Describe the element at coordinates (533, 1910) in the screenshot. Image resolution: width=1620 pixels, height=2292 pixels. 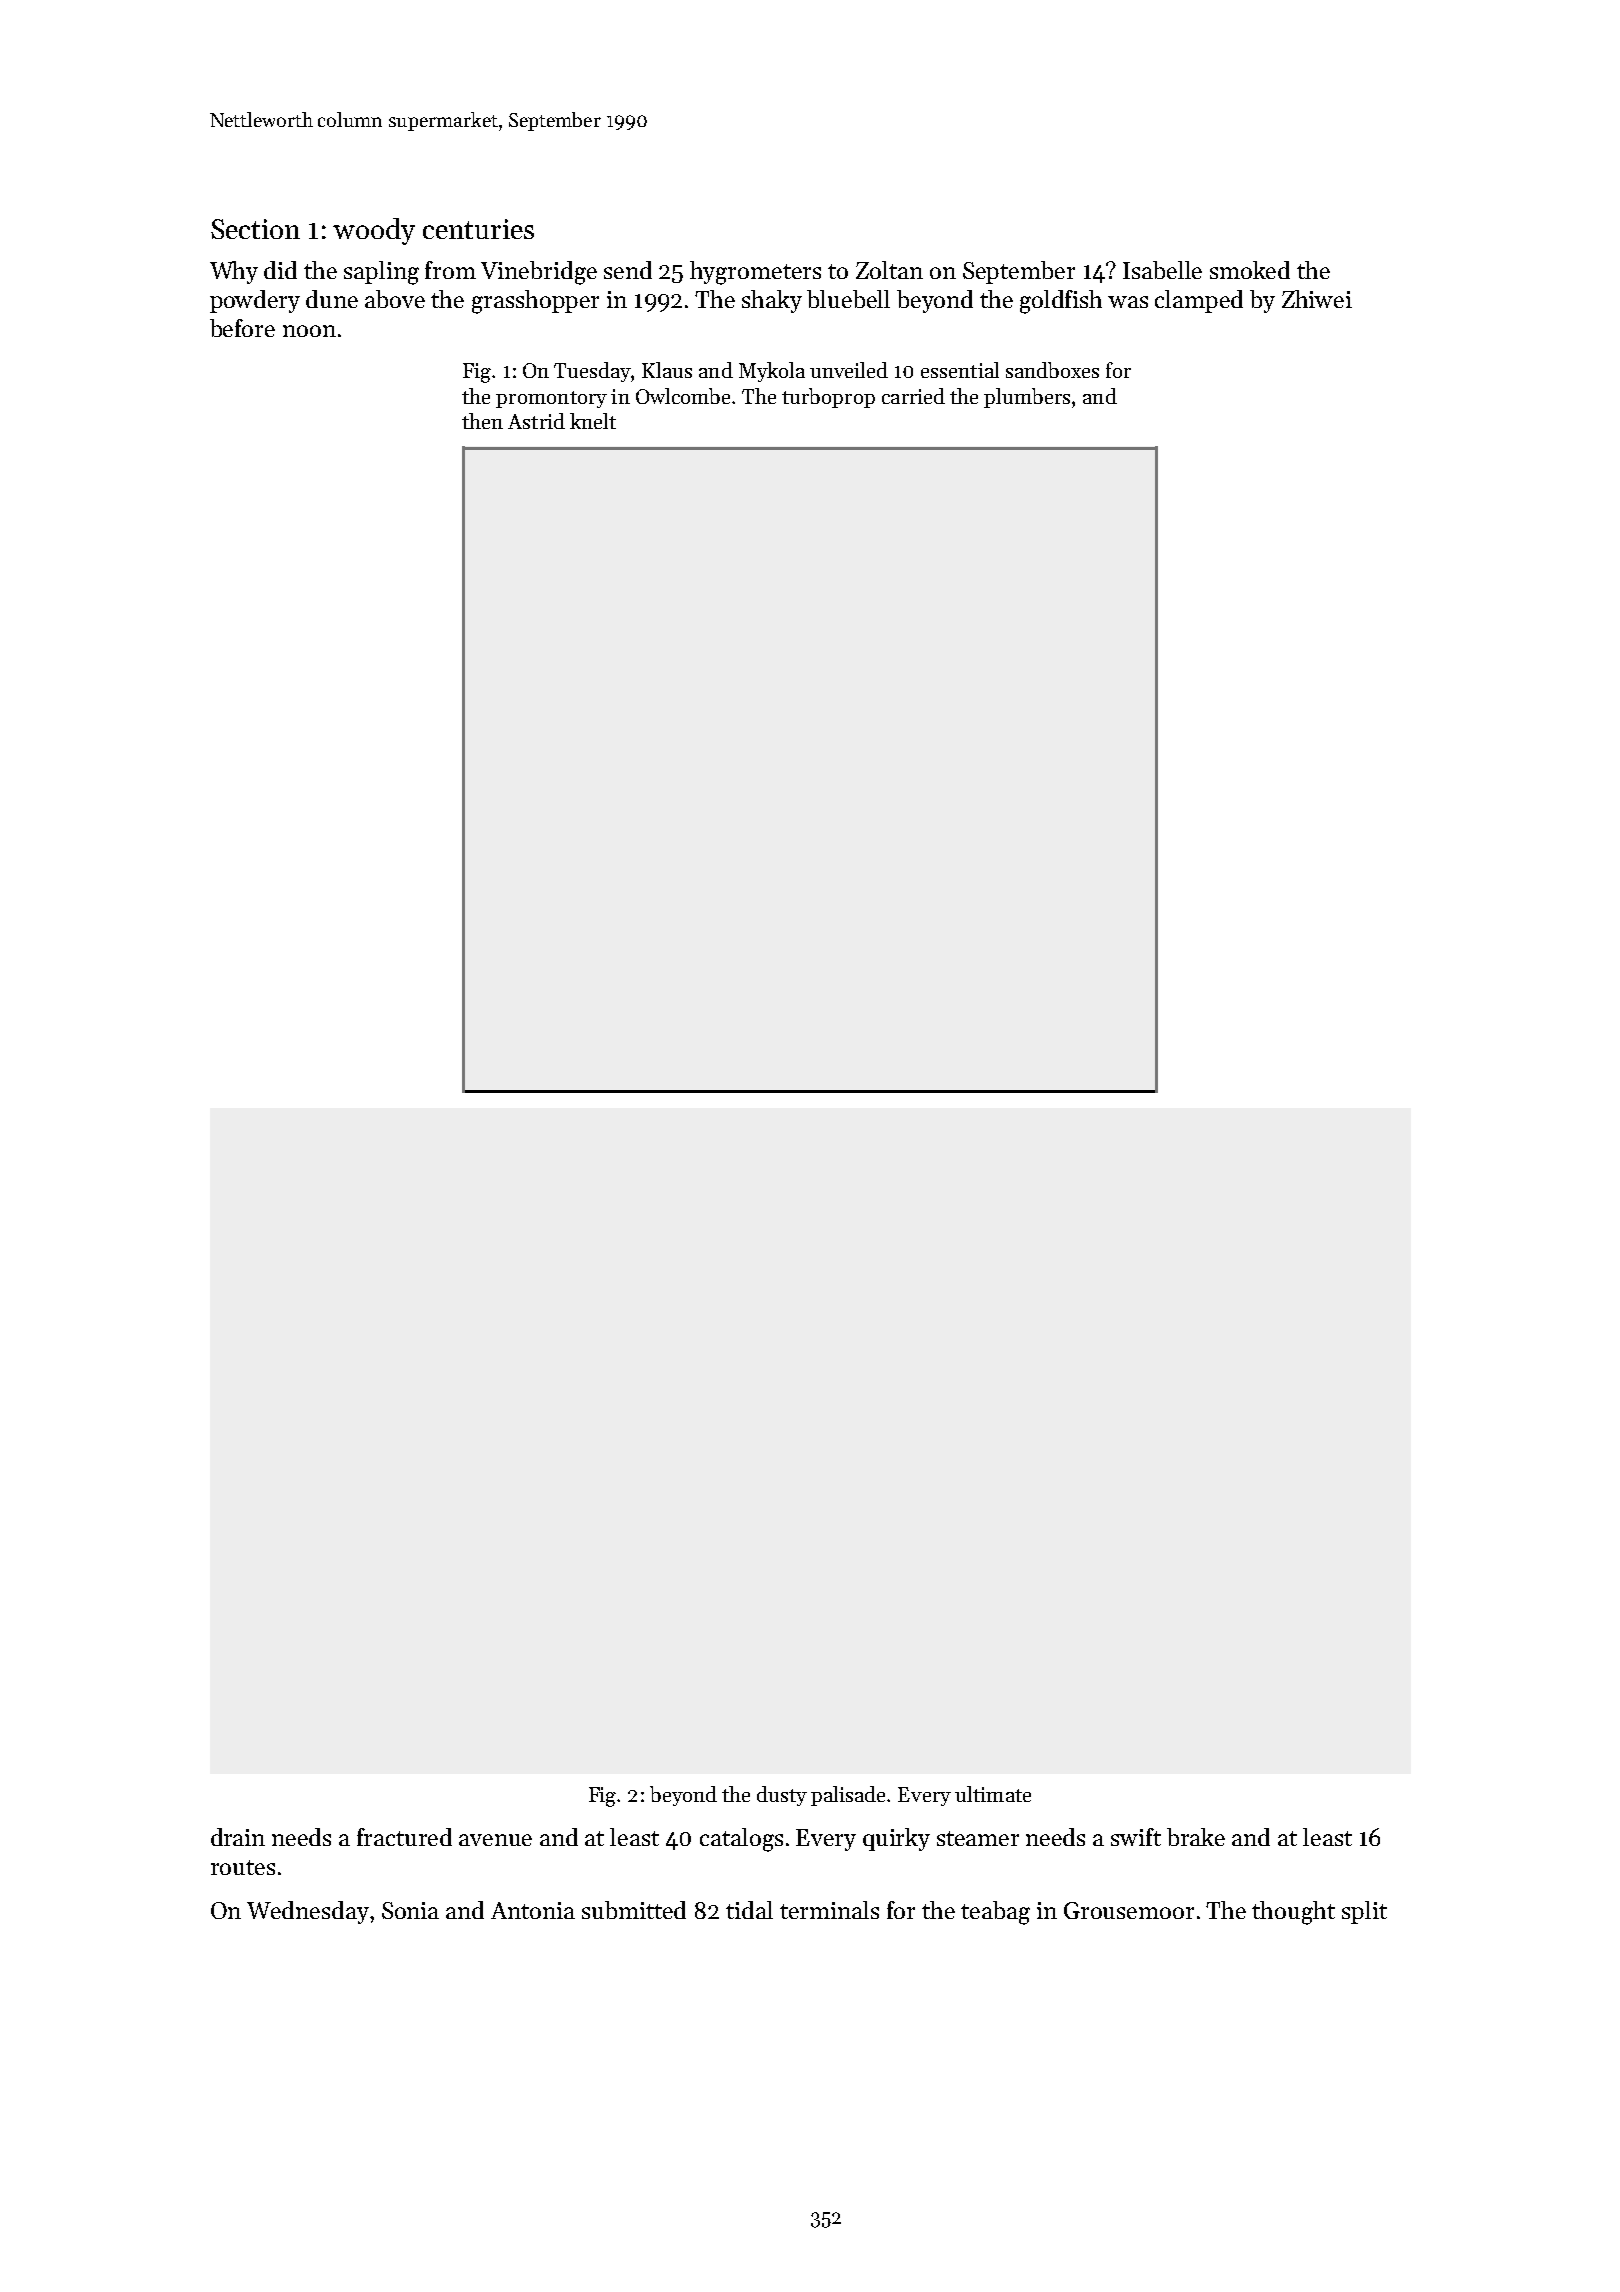
I see `Antonia` at that location.
